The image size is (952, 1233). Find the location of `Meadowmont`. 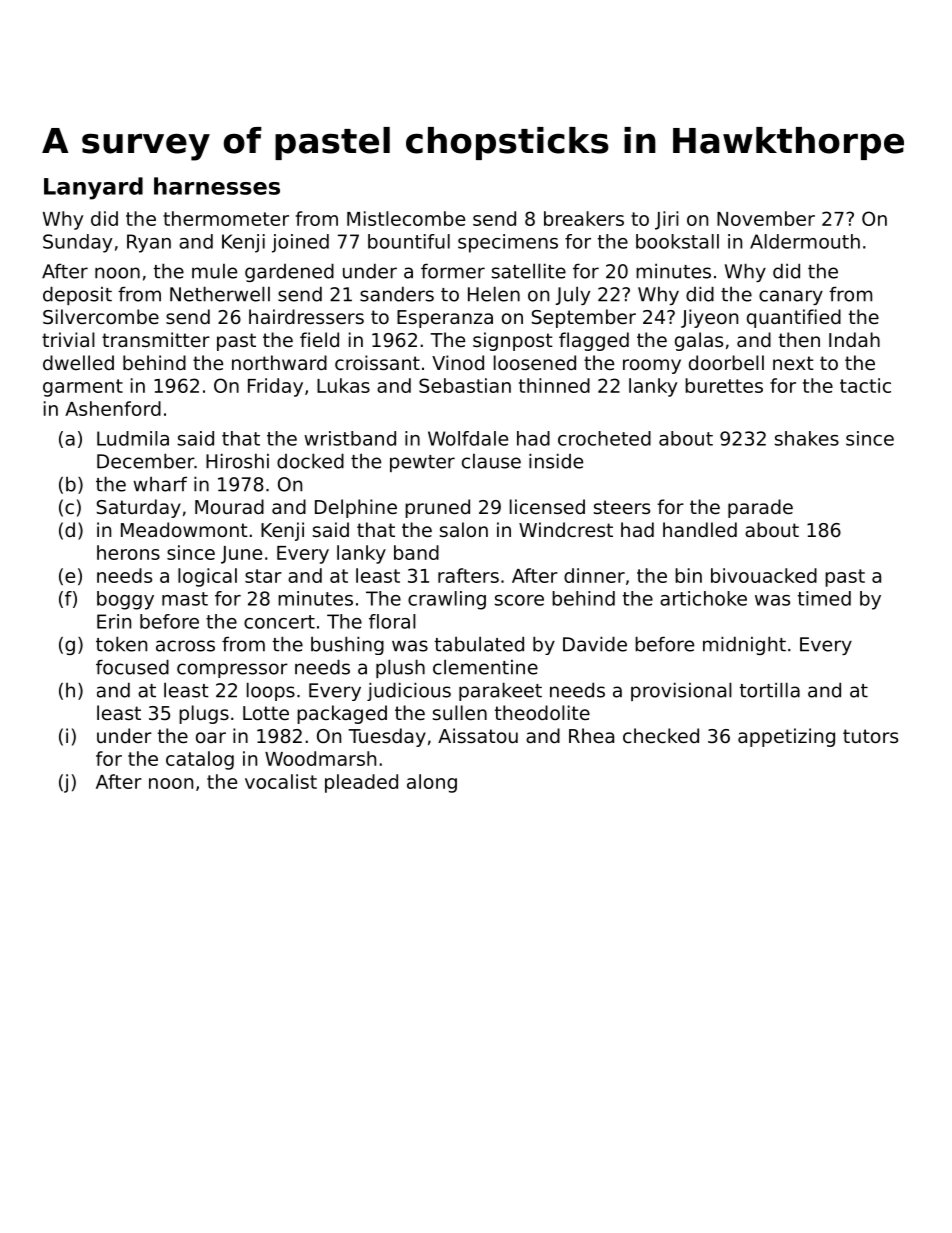

Meadowmont is located at coordinates (184, 529).
